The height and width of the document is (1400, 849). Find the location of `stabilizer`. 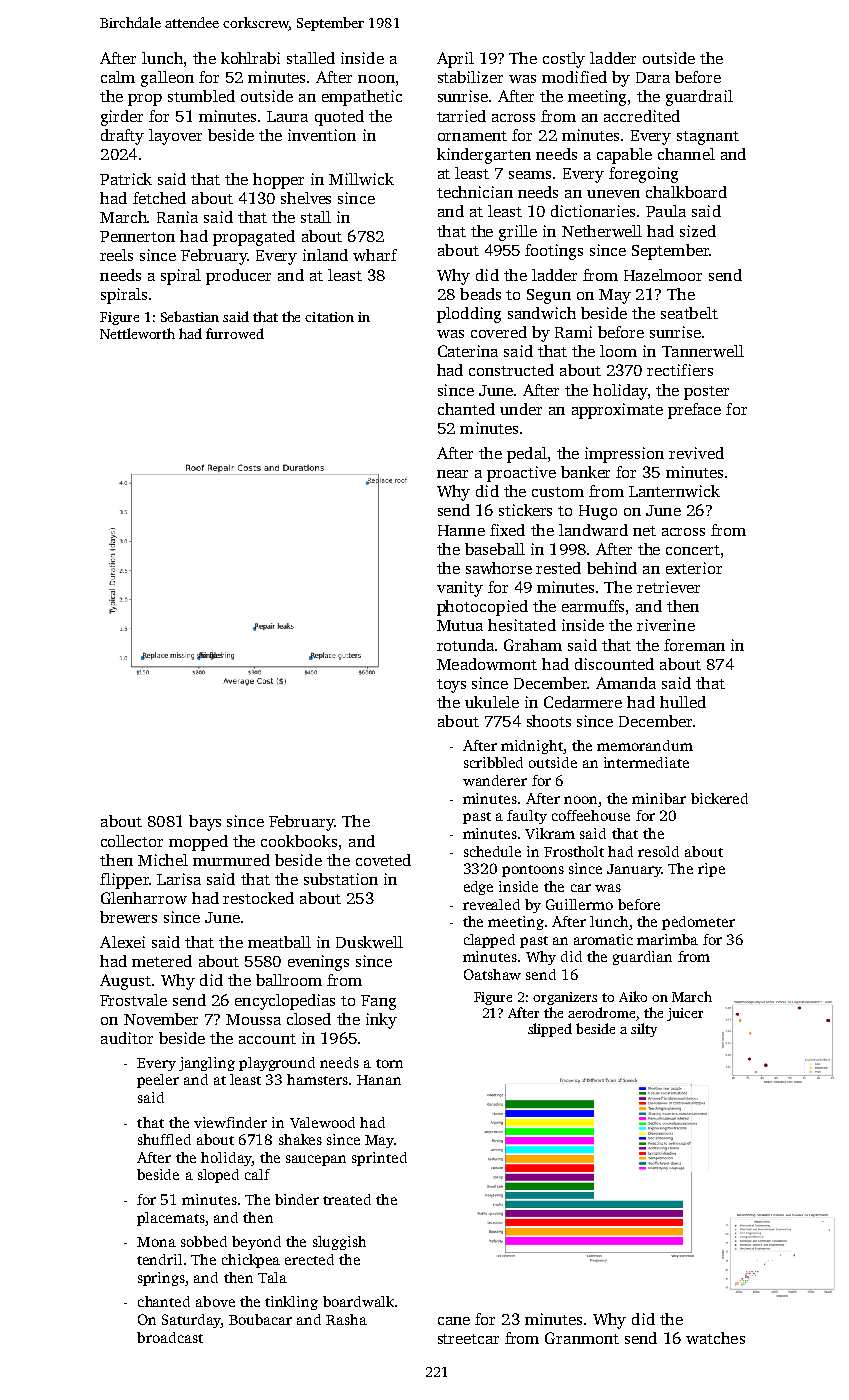

stabilizer is located at coordinates (470, 77).
